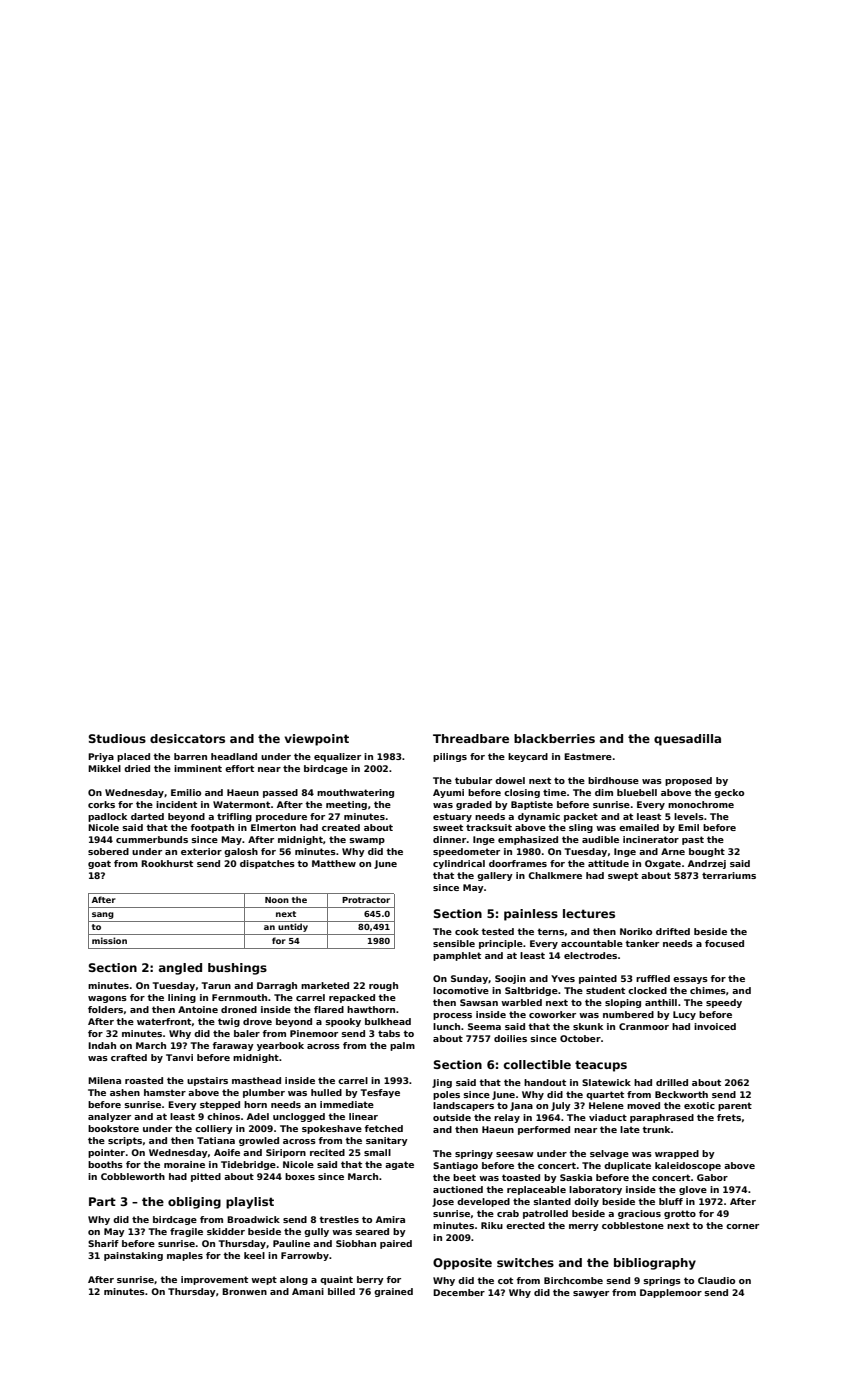  I want to click on Riku, so click(492, 1225).
